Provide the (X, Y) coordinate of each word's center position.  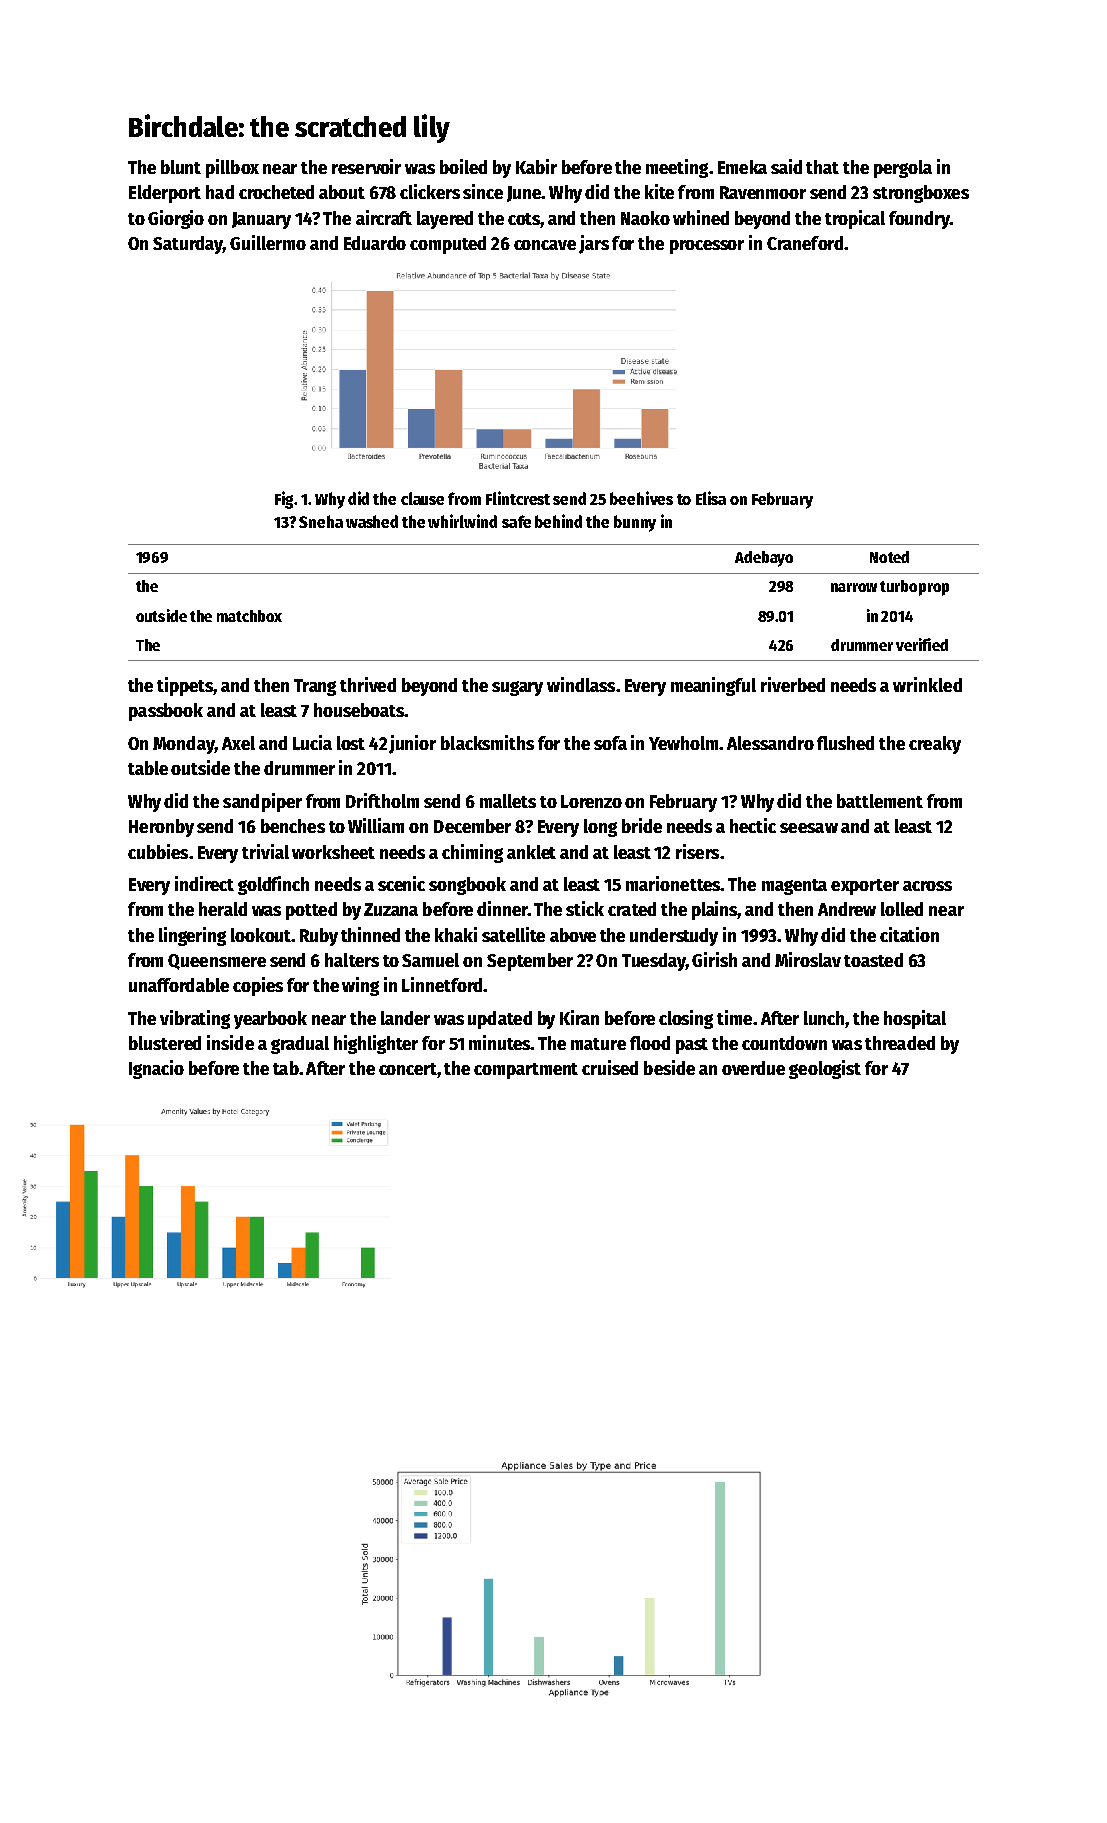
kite (659, 191)
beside (669, 1067)
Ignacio (156, 1069)
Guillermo (268, 242)
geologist (825, 1069)
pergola (903, 169)
